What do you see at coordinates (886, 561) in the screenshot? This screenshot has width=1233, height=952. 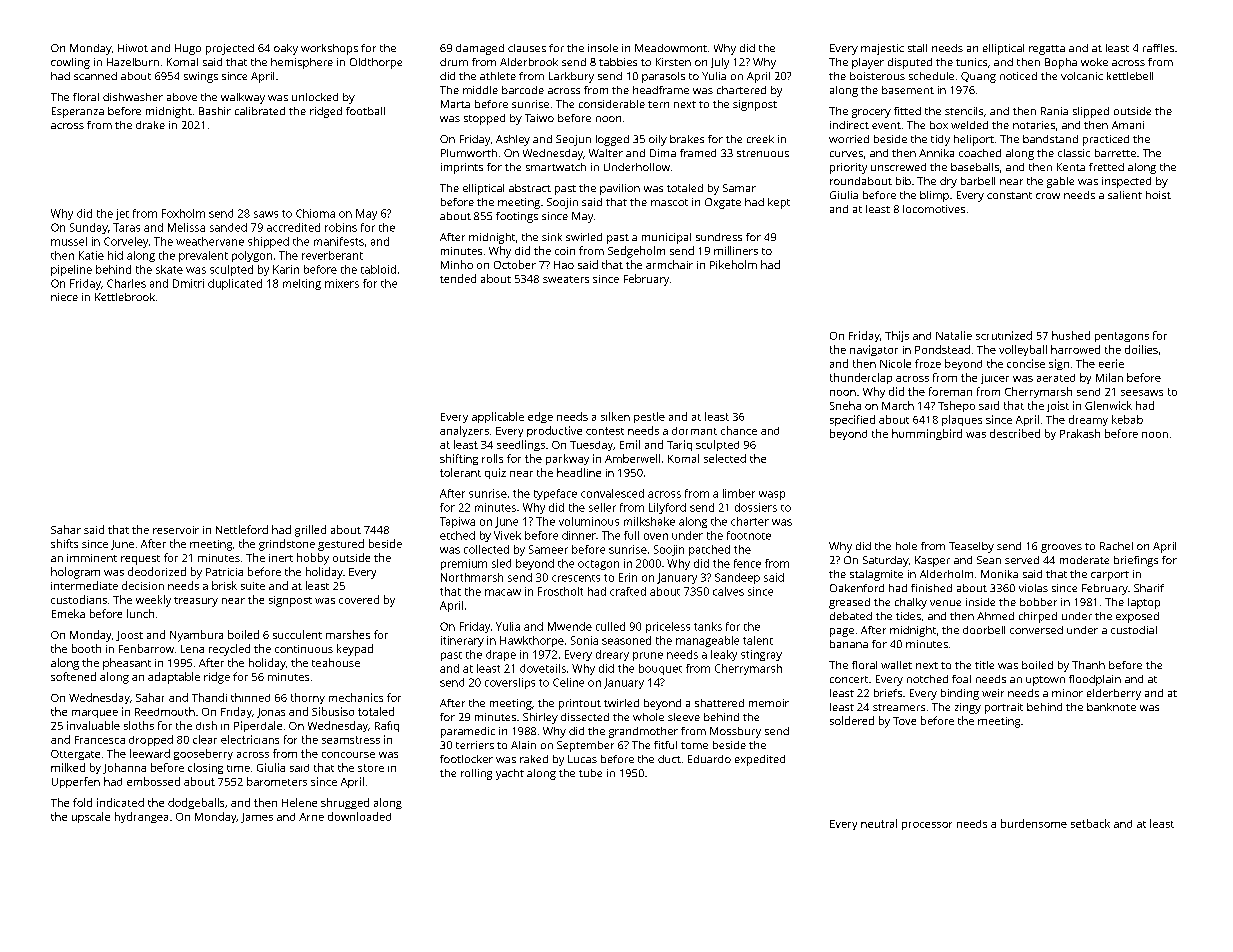 I see `Saturday` at bounding box center [886, 561].
